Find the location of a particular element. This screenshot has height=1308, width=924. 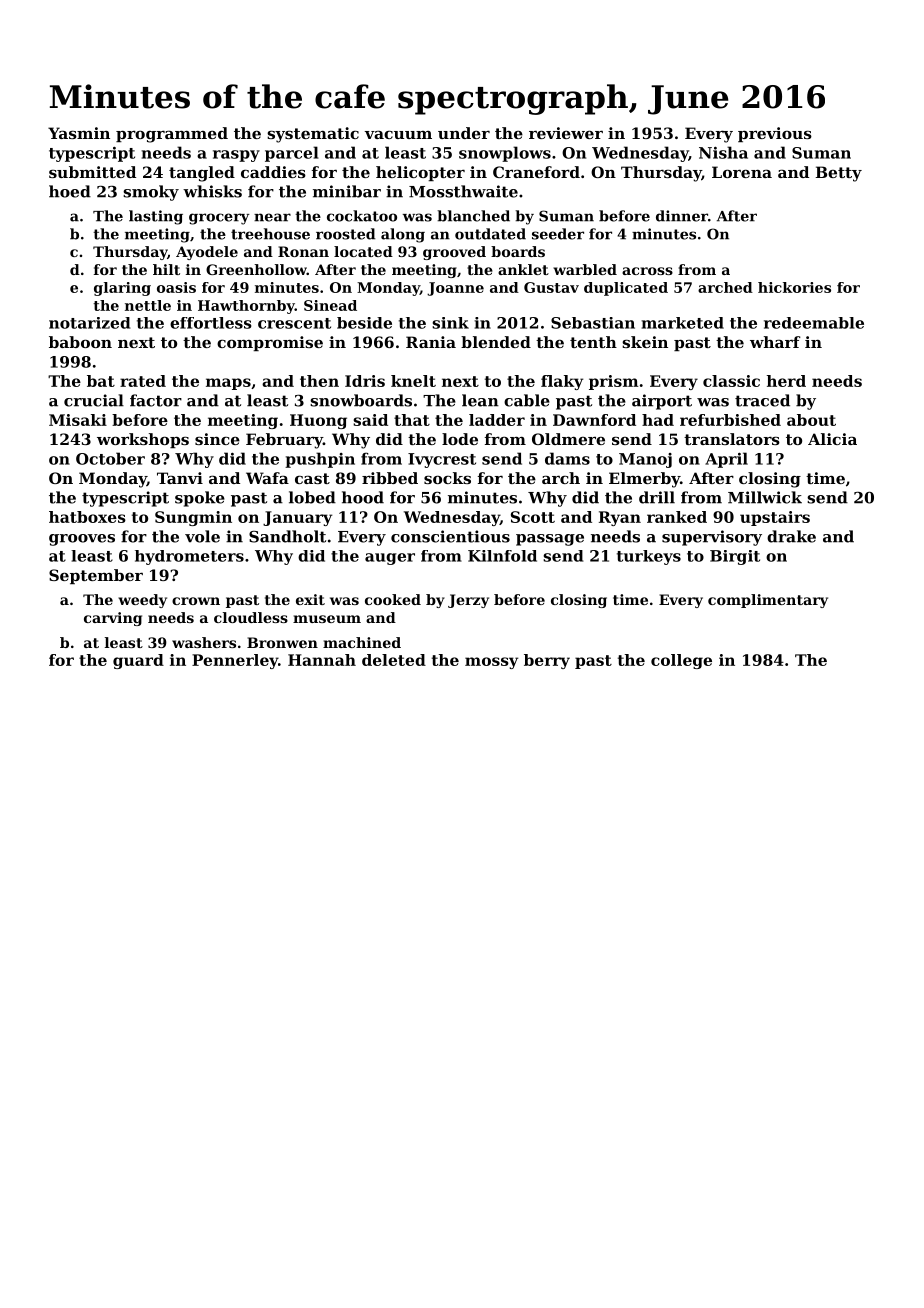

dinner is located at coordinates (682, 216).
